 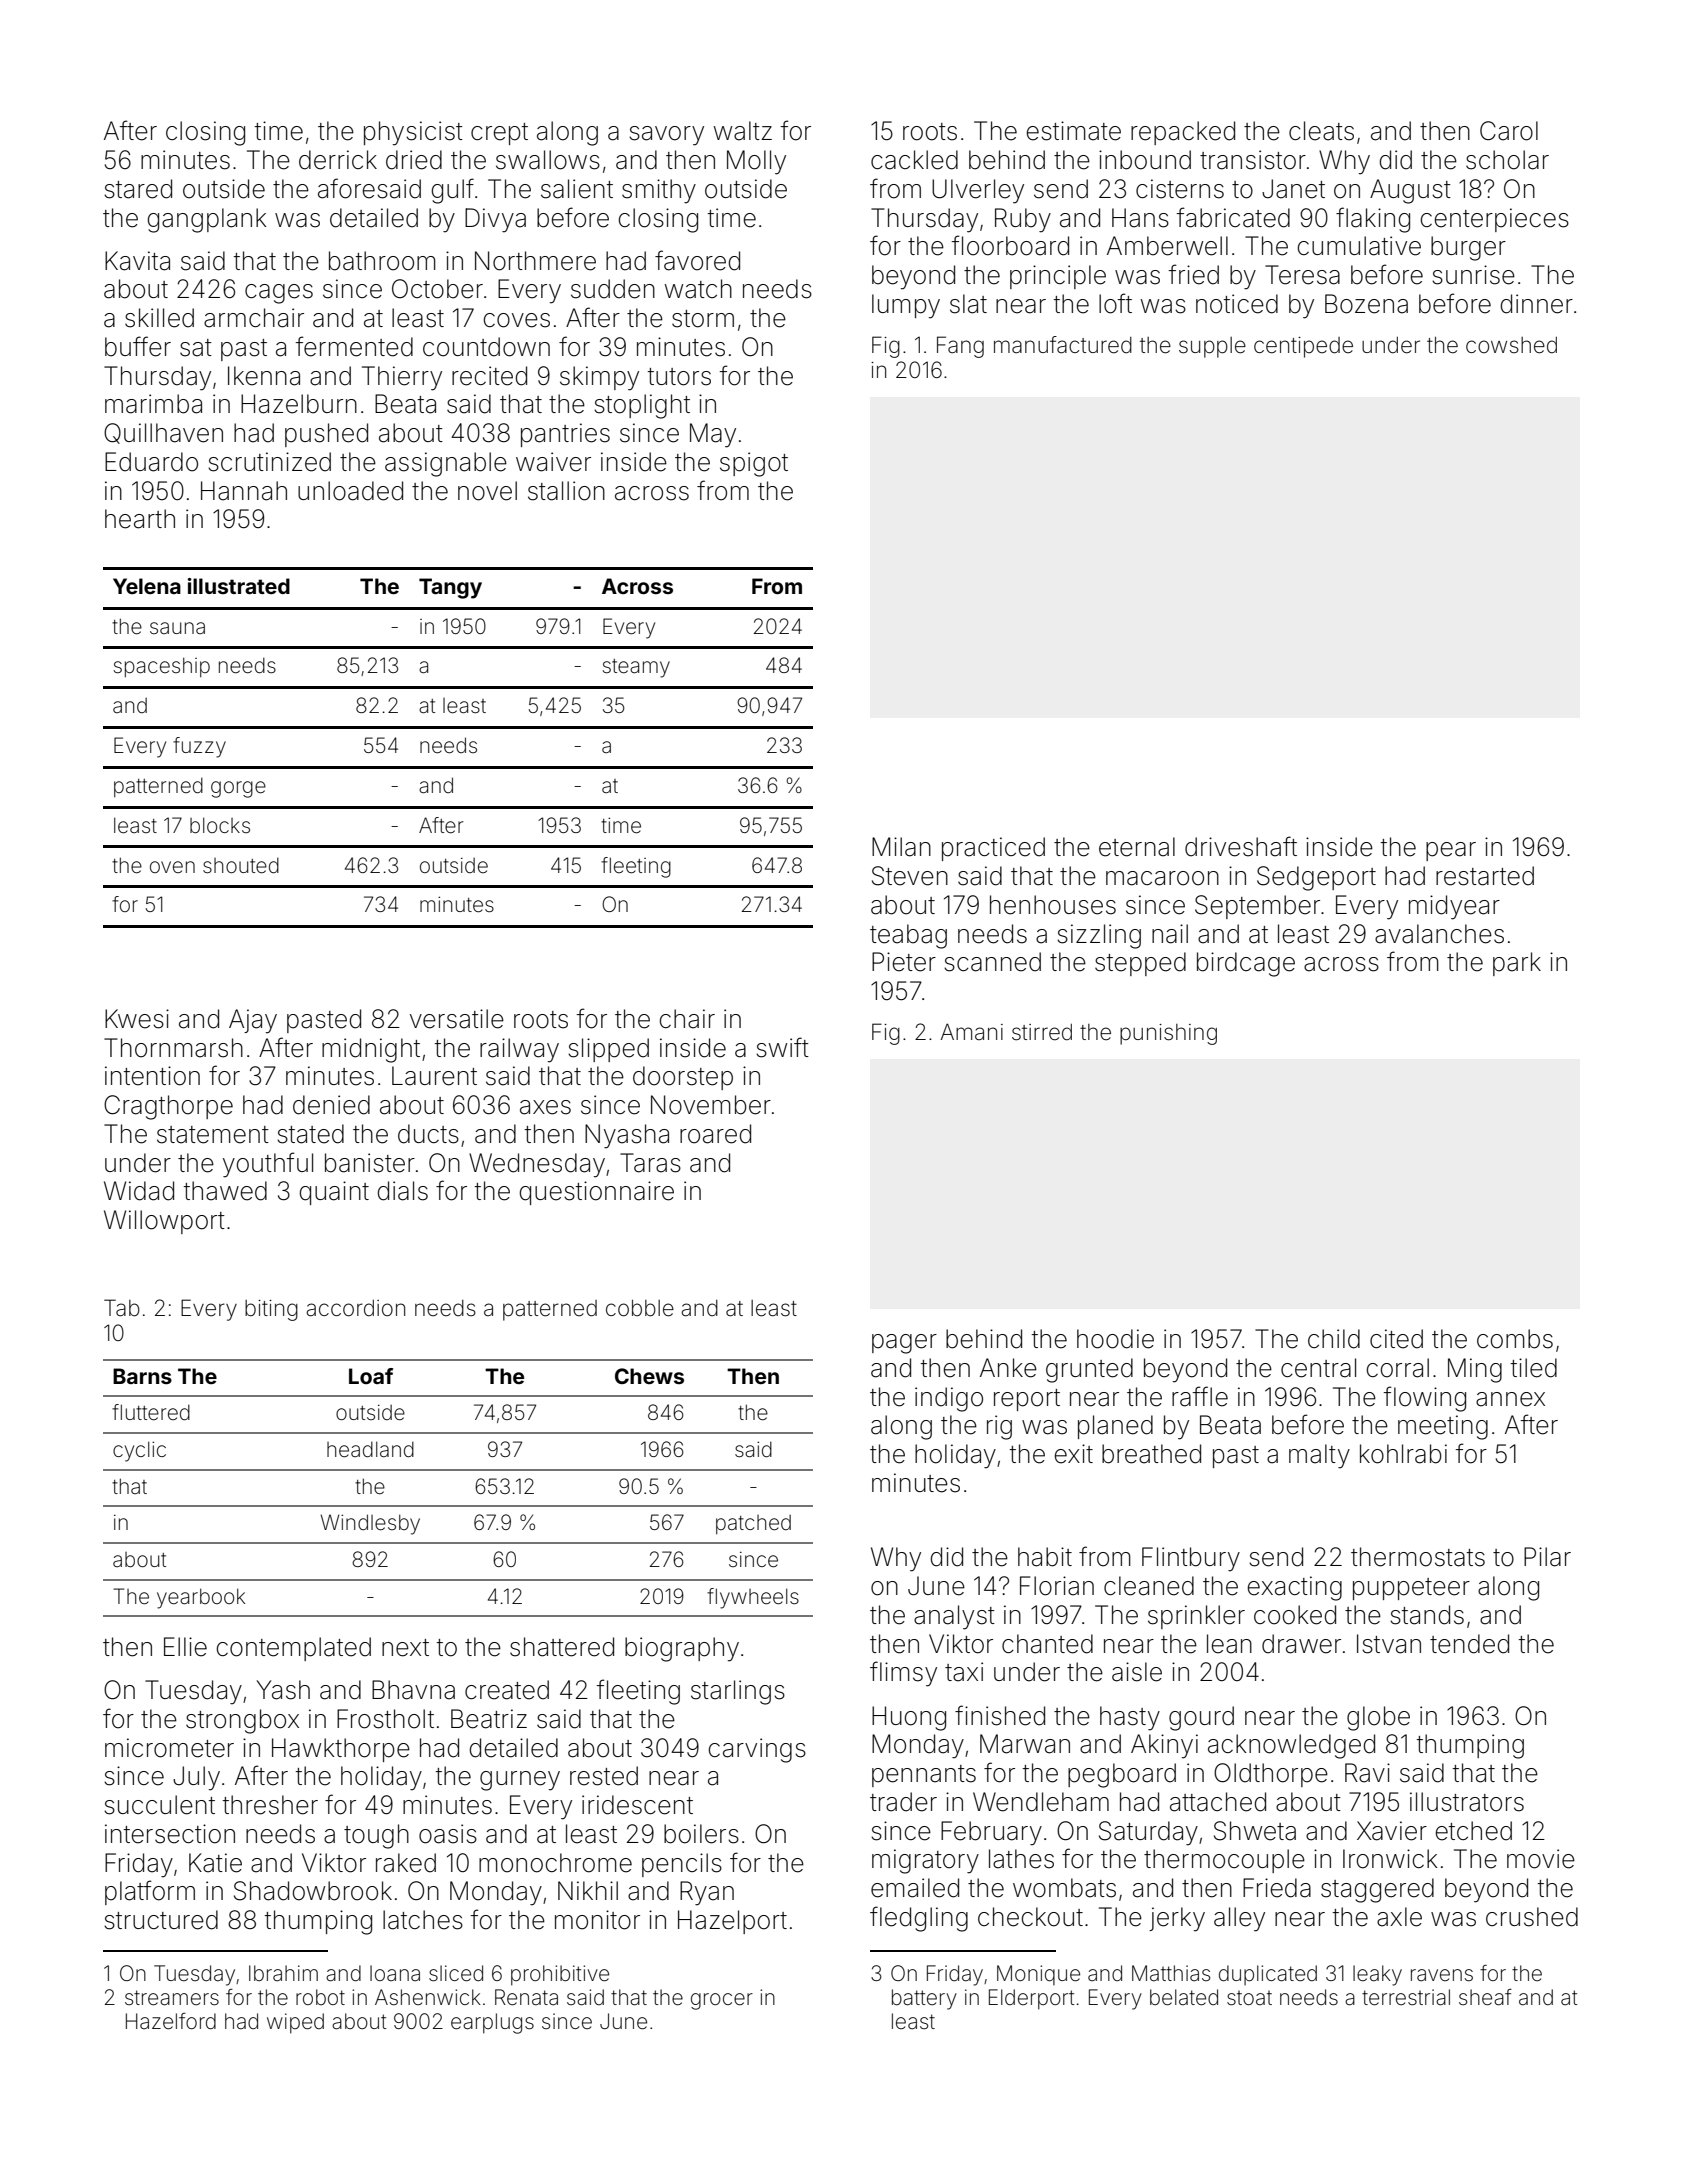 I want to click on Milan, so click(x=901, y=847).
